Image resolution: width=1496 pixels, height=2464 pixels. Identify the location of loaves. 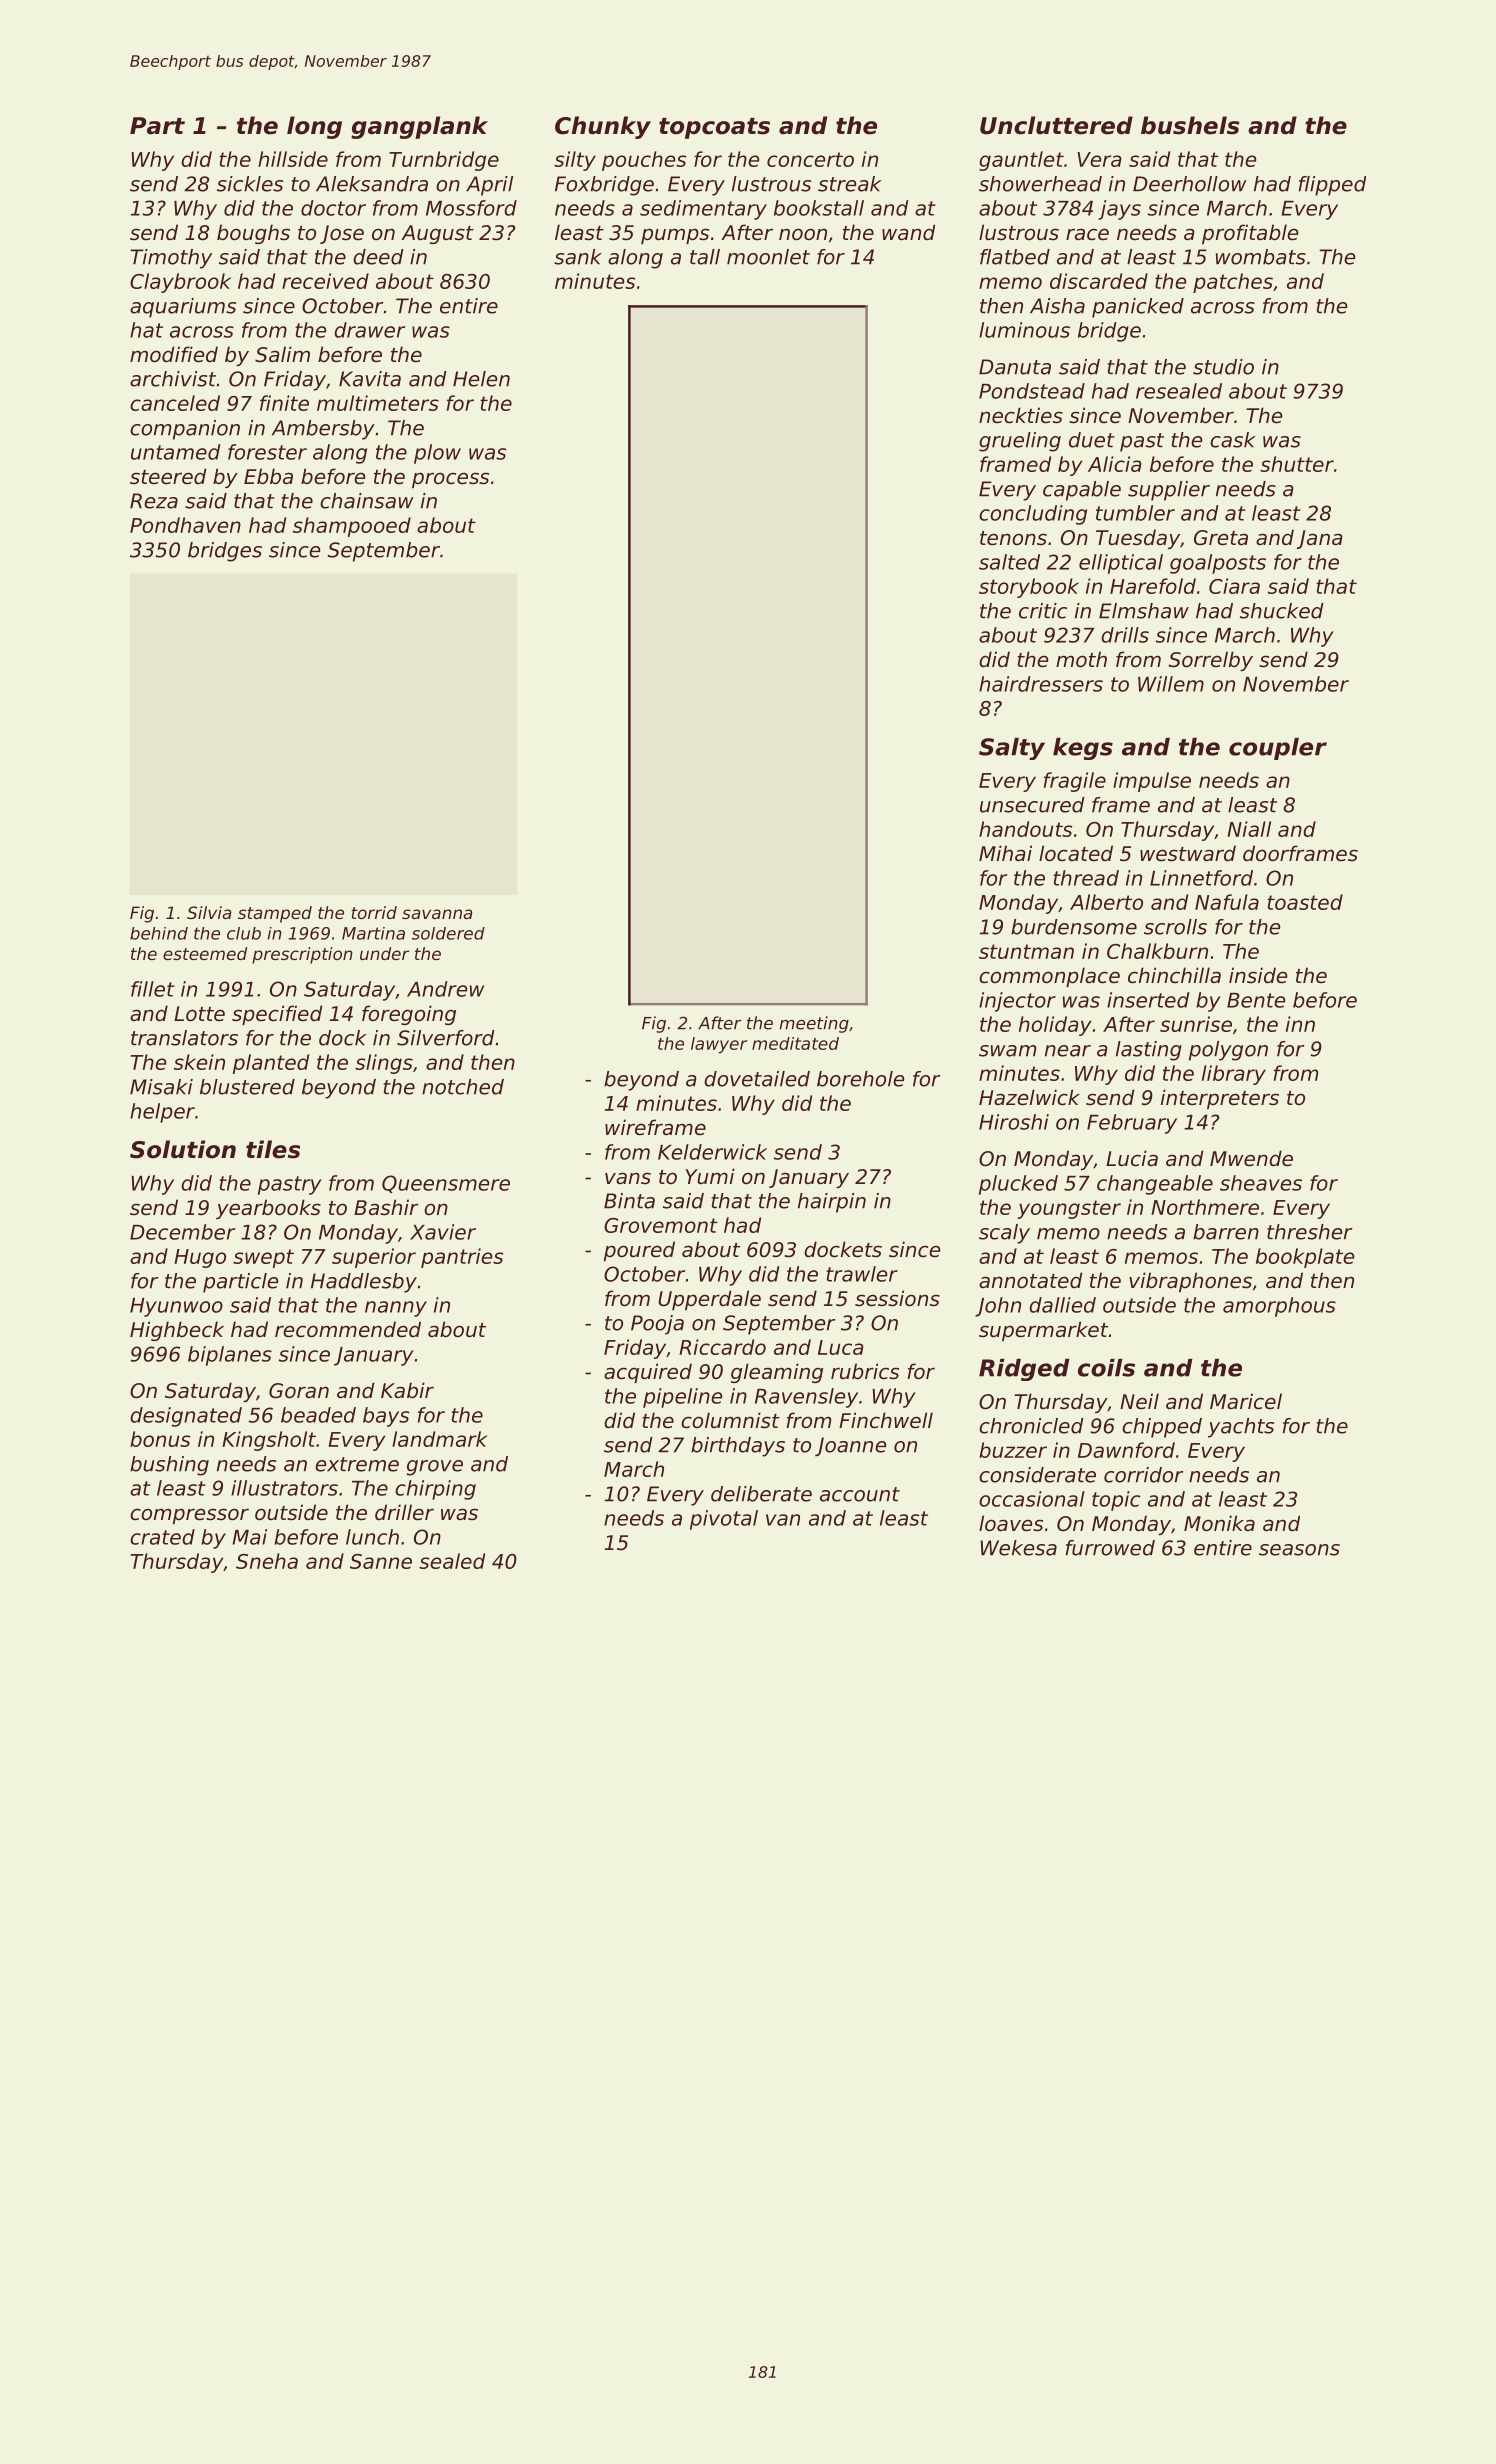
(1011, 1523).
